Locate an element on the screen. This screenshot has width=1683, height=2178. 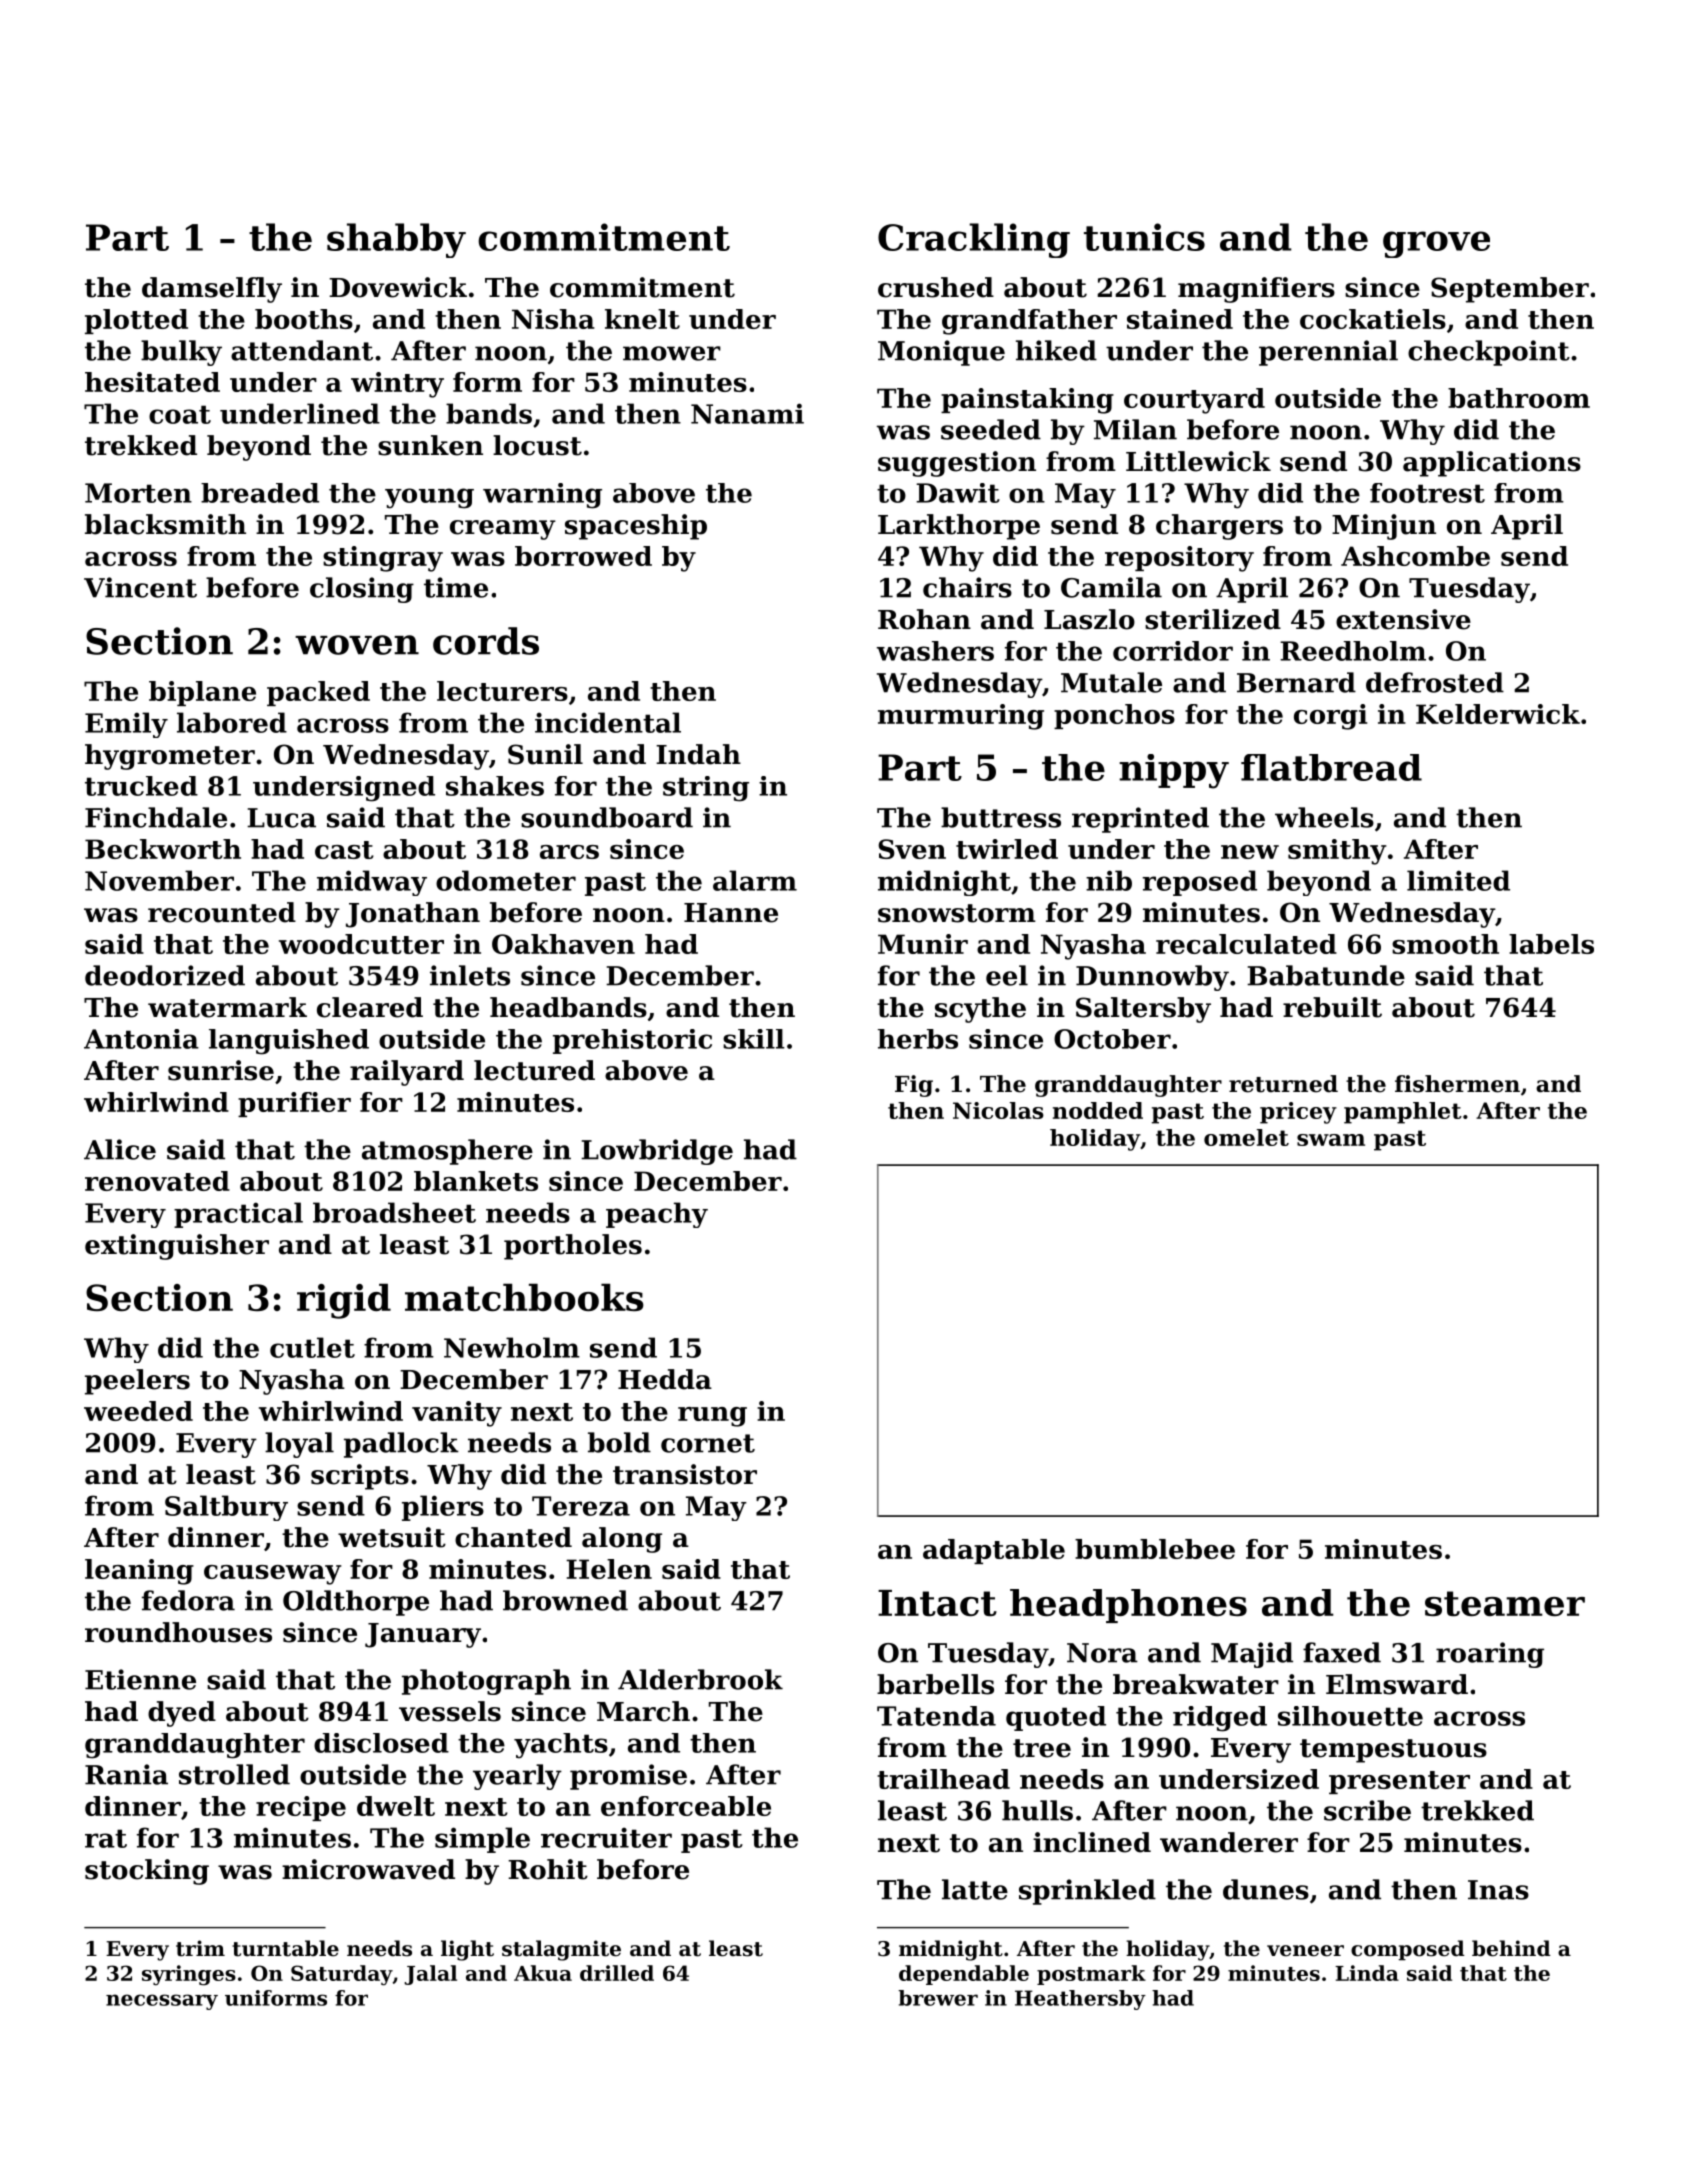
Crackling is located at coordinates (974, 240).
